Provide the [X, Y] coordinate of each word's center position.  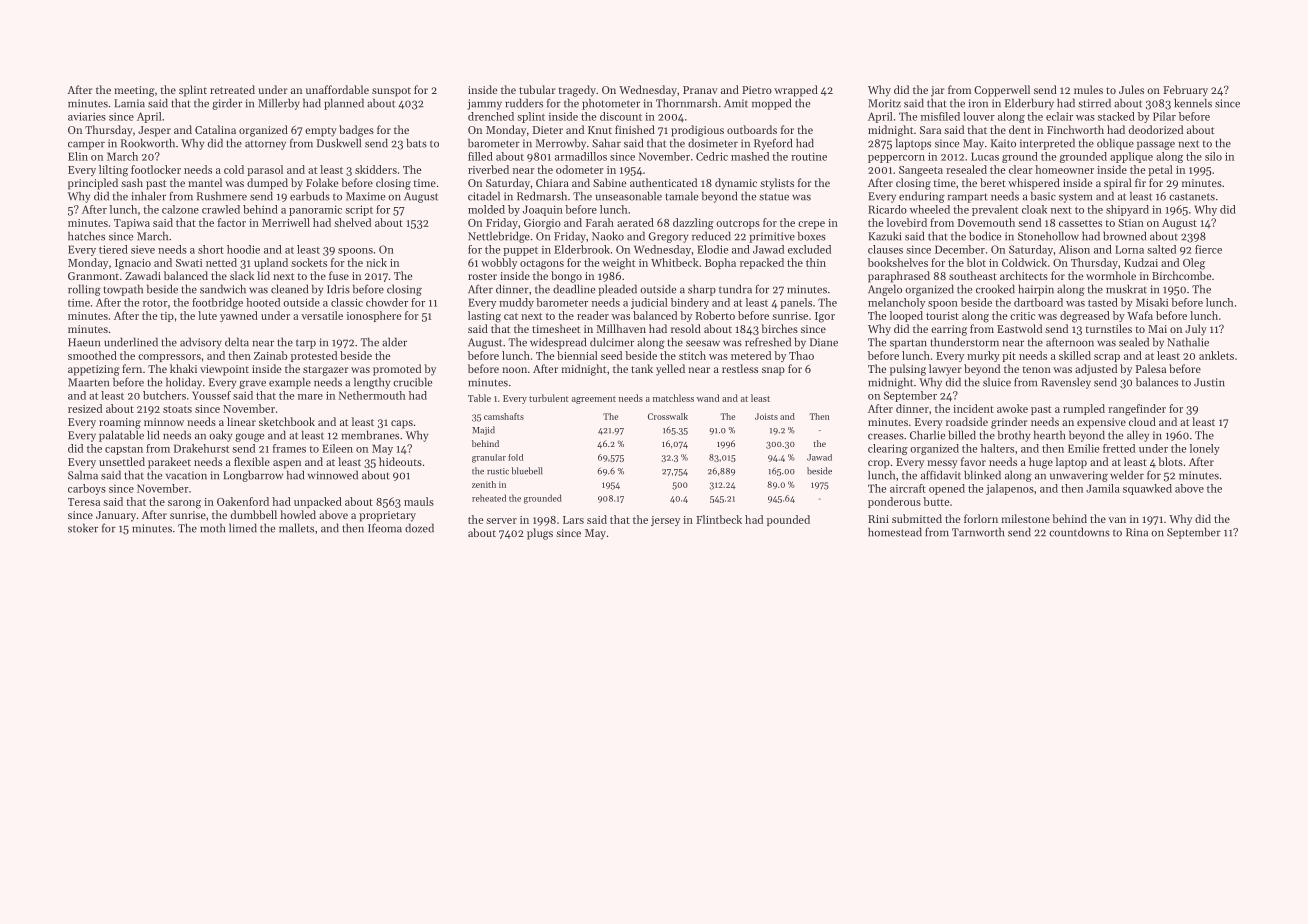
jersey [665, 521]
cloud [1142, 421]
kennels [1193, 103]
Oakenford [243, 501]
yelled [670, 370]
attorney [265, 145]
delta [237, 342]
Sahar [606, 143]
